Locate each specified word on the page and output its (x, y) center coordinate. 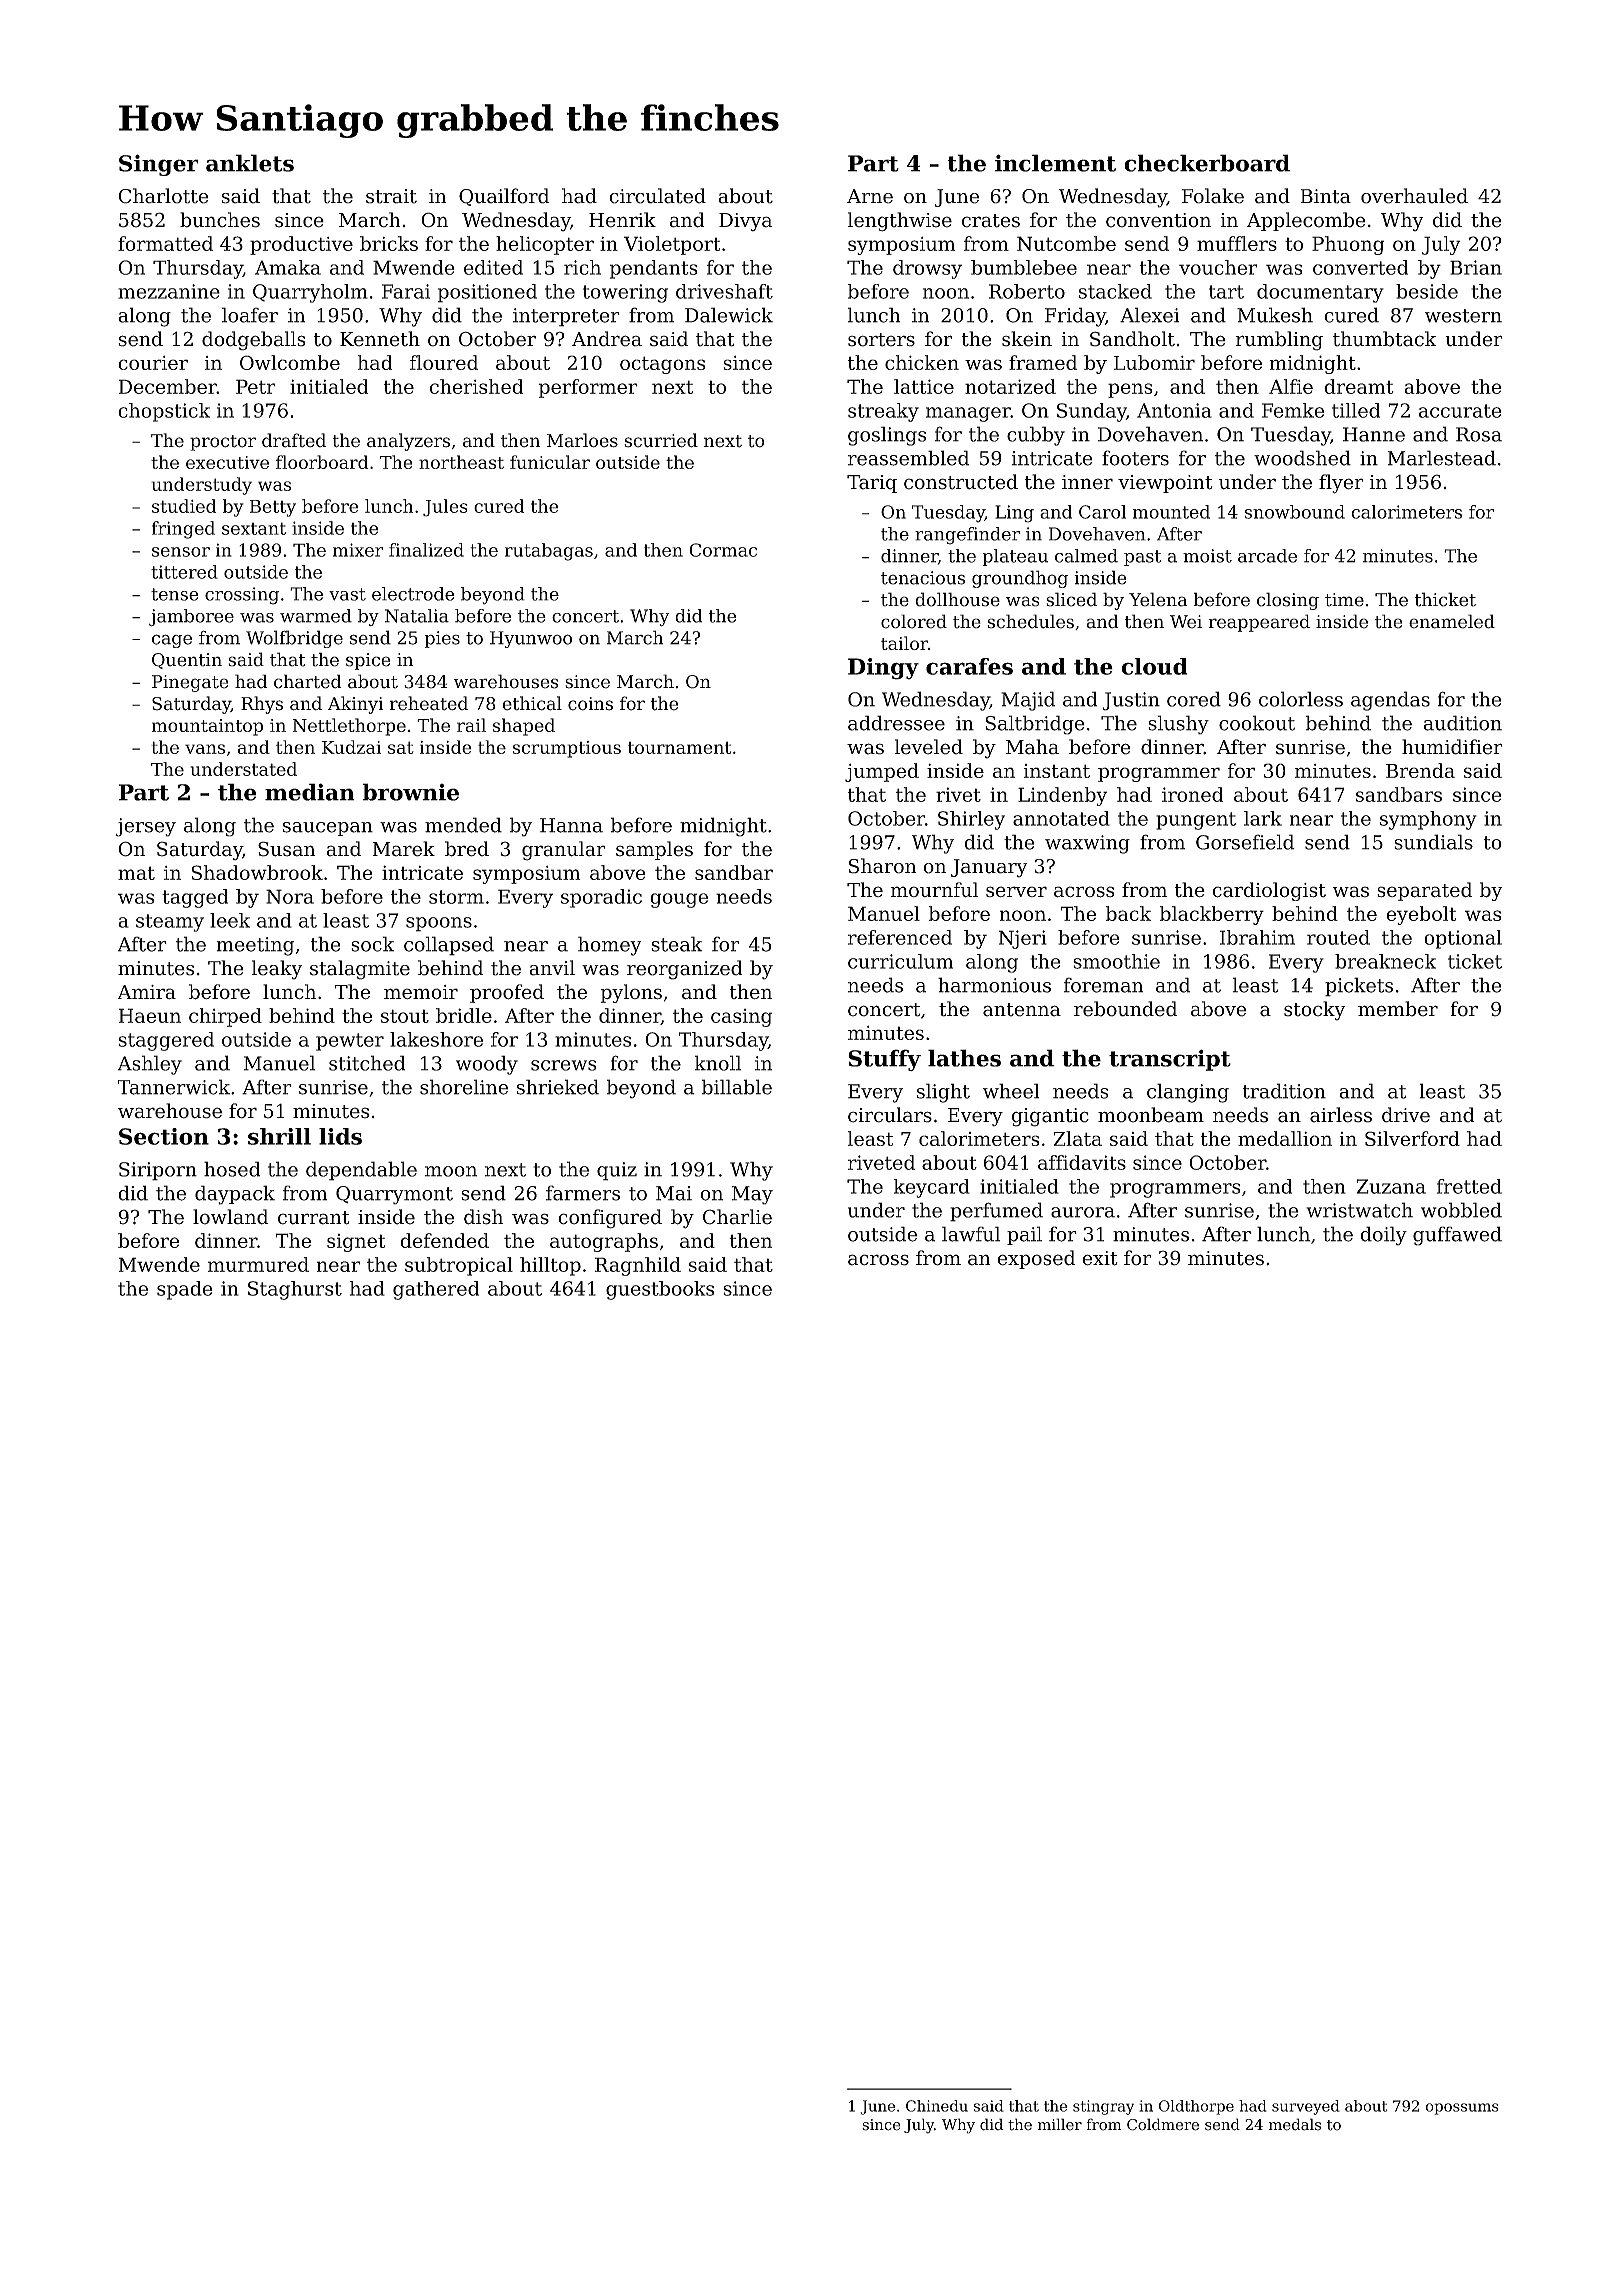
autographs (604, 1242)
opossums (1462, 2109)
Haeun (150, 1015)
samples (654, 850)
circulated (657, 196)
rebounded (1125, 1009)
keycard (931, 1188)
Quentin (187, 661)
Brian (1476, 267)
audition (1463, 723)
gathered (436, 1290)
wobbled (1461, 1210)
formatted (165, 243)
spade (184, 1290)
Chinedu (937, 2106)
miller (1060, 2124)
